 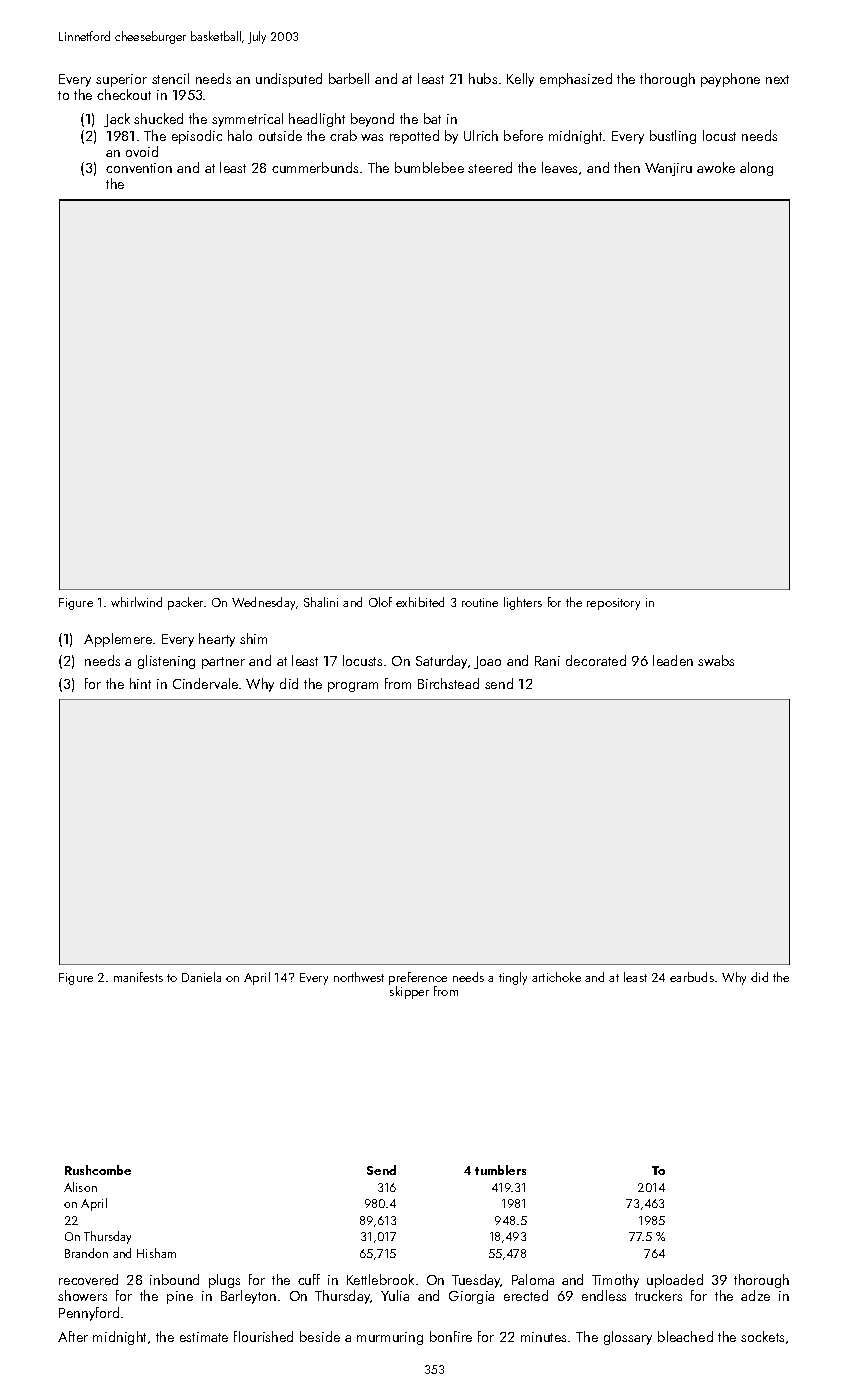 What do you see at coordinates (543, 1337) in the image?
I see `minutes` at bounding box center [543, 1337].
